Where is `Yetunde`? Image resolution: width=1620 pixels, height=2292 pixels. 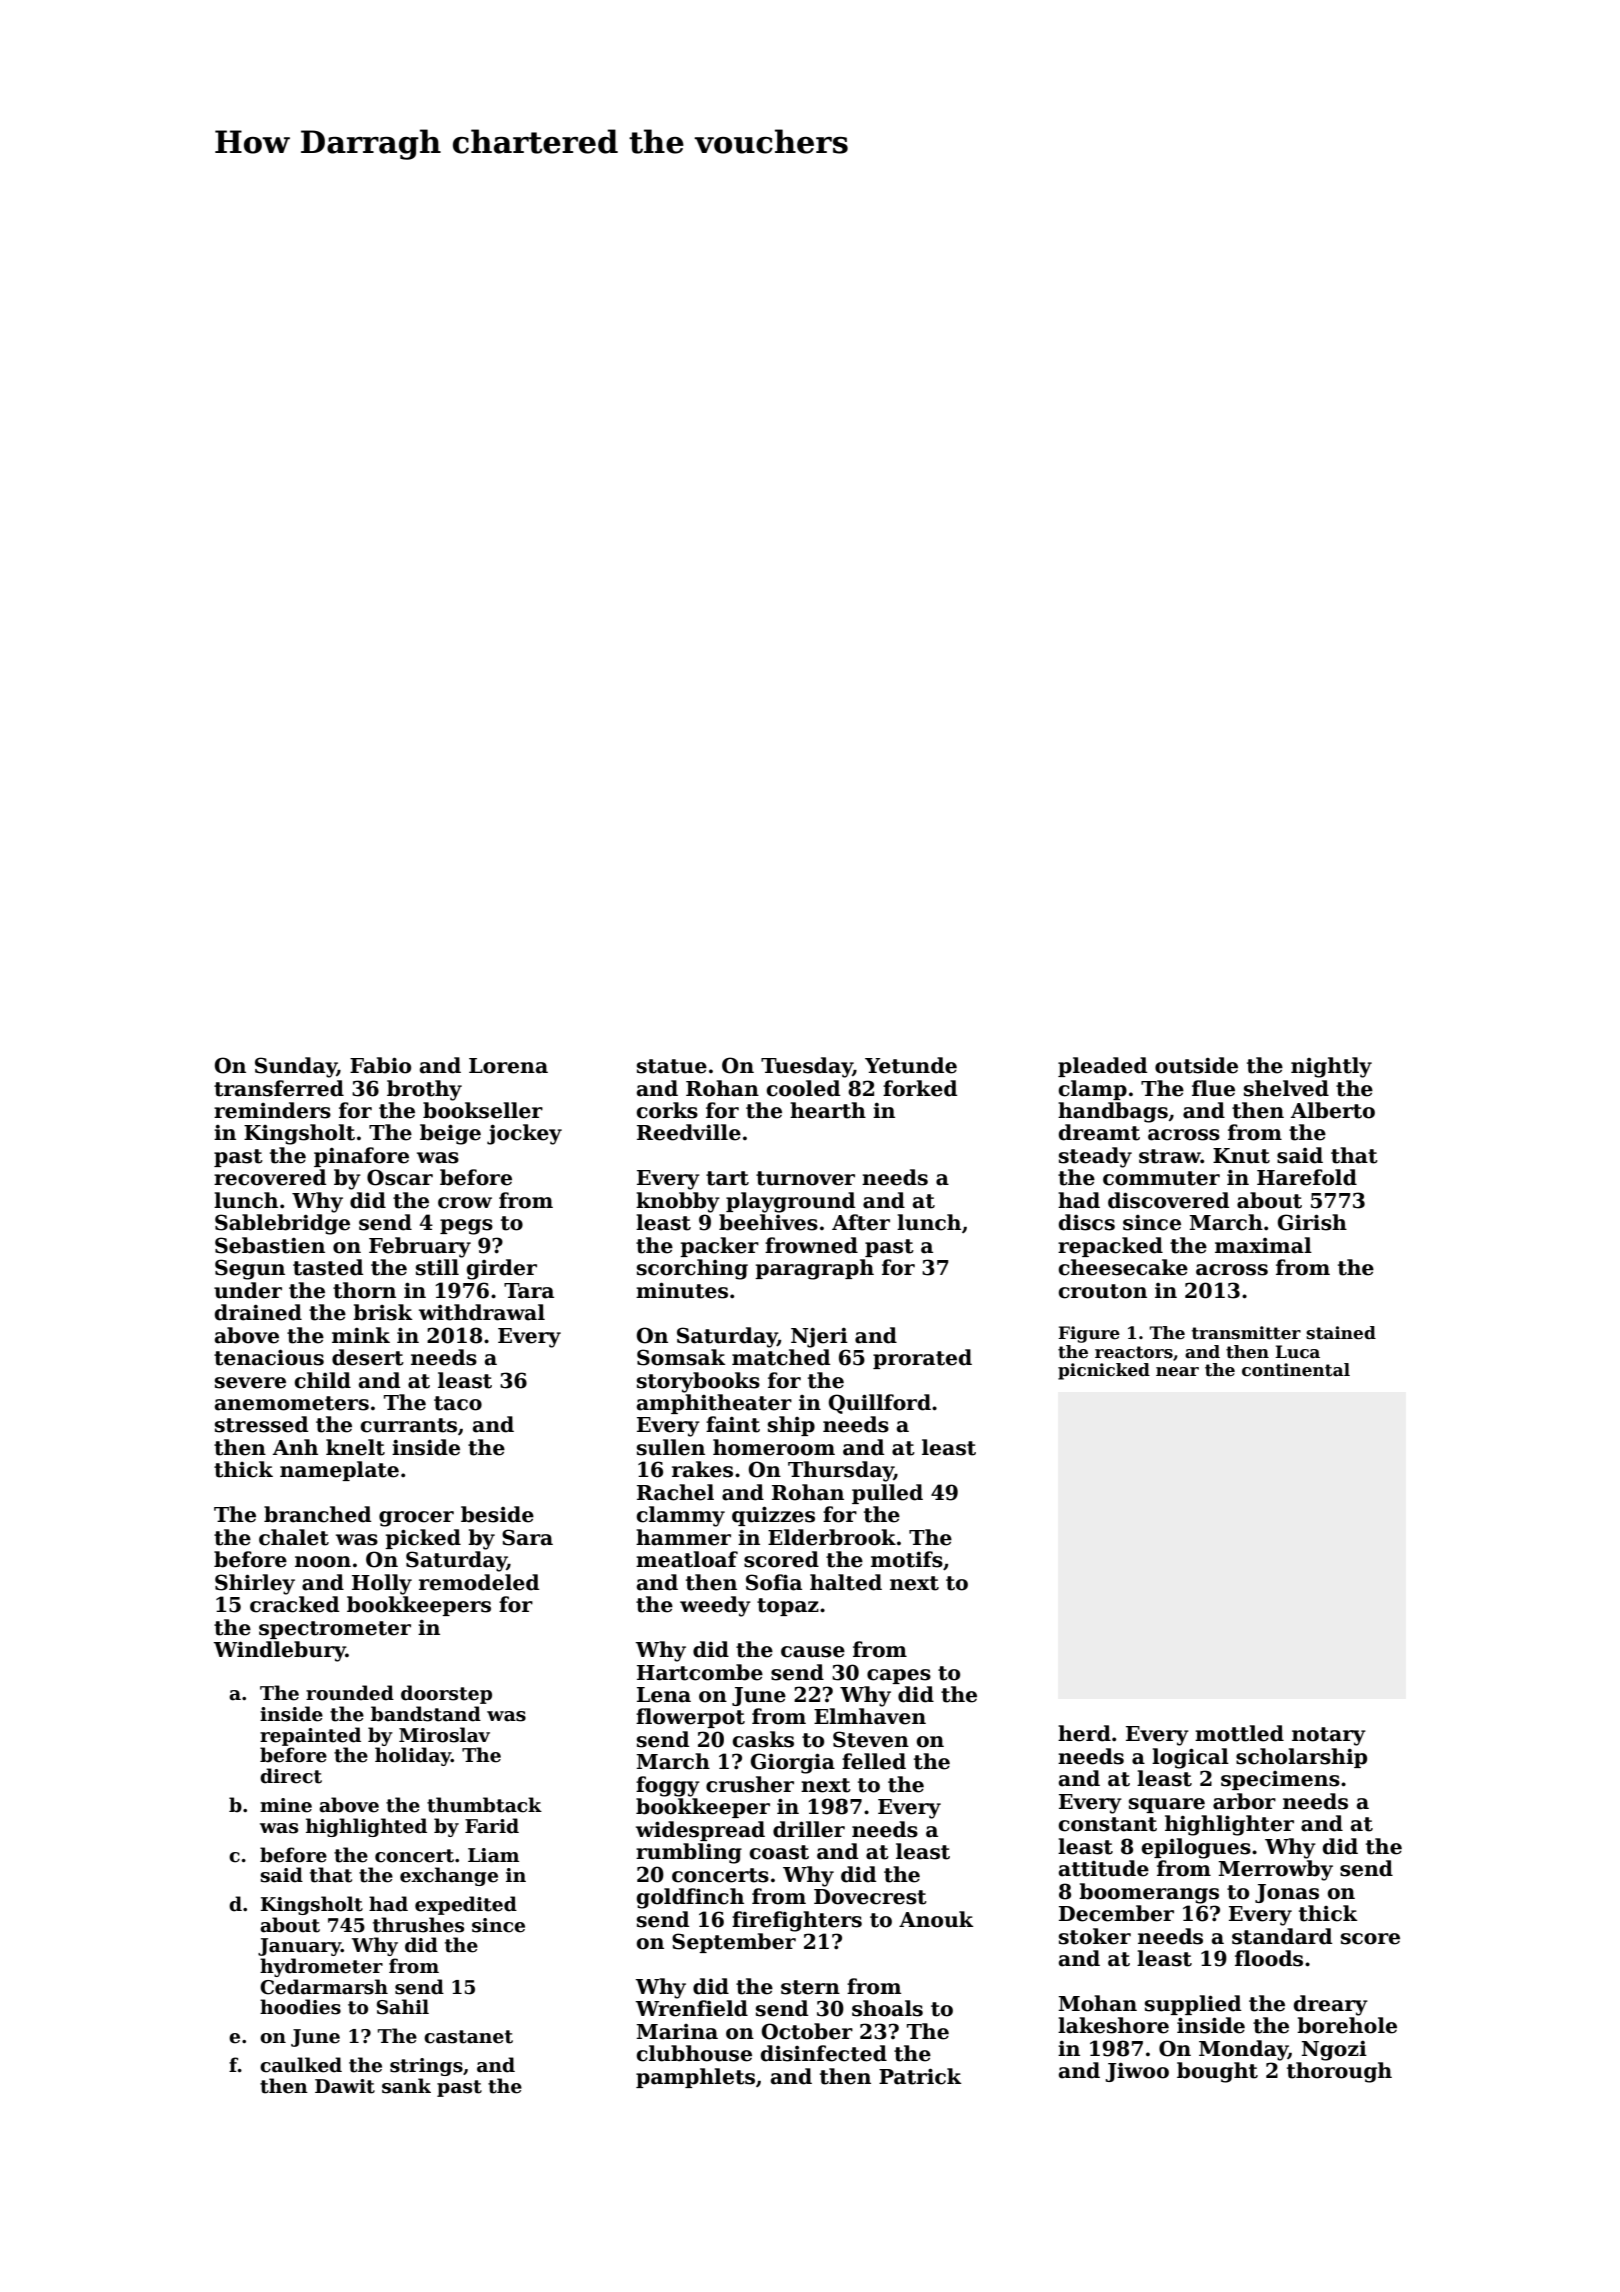
Yetunde is located at coordinates (911, 1065).
